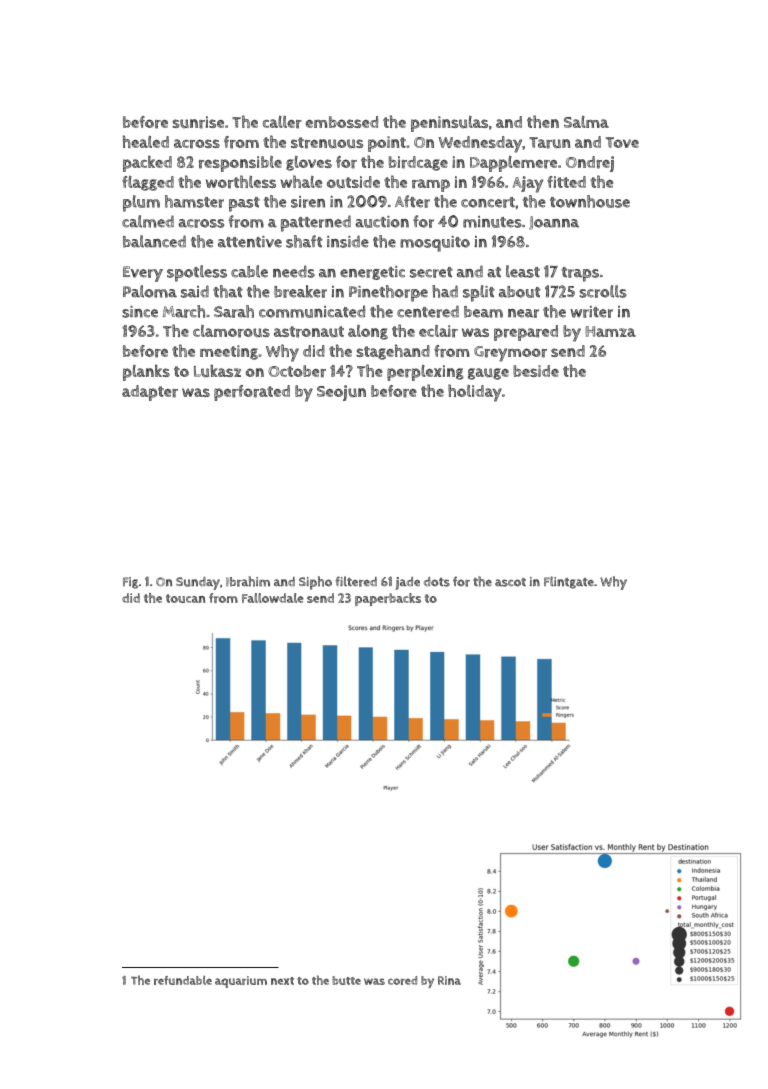  Describe the element at coordinates (342, 122) in the screenshot. I see `embossed` at that location.
